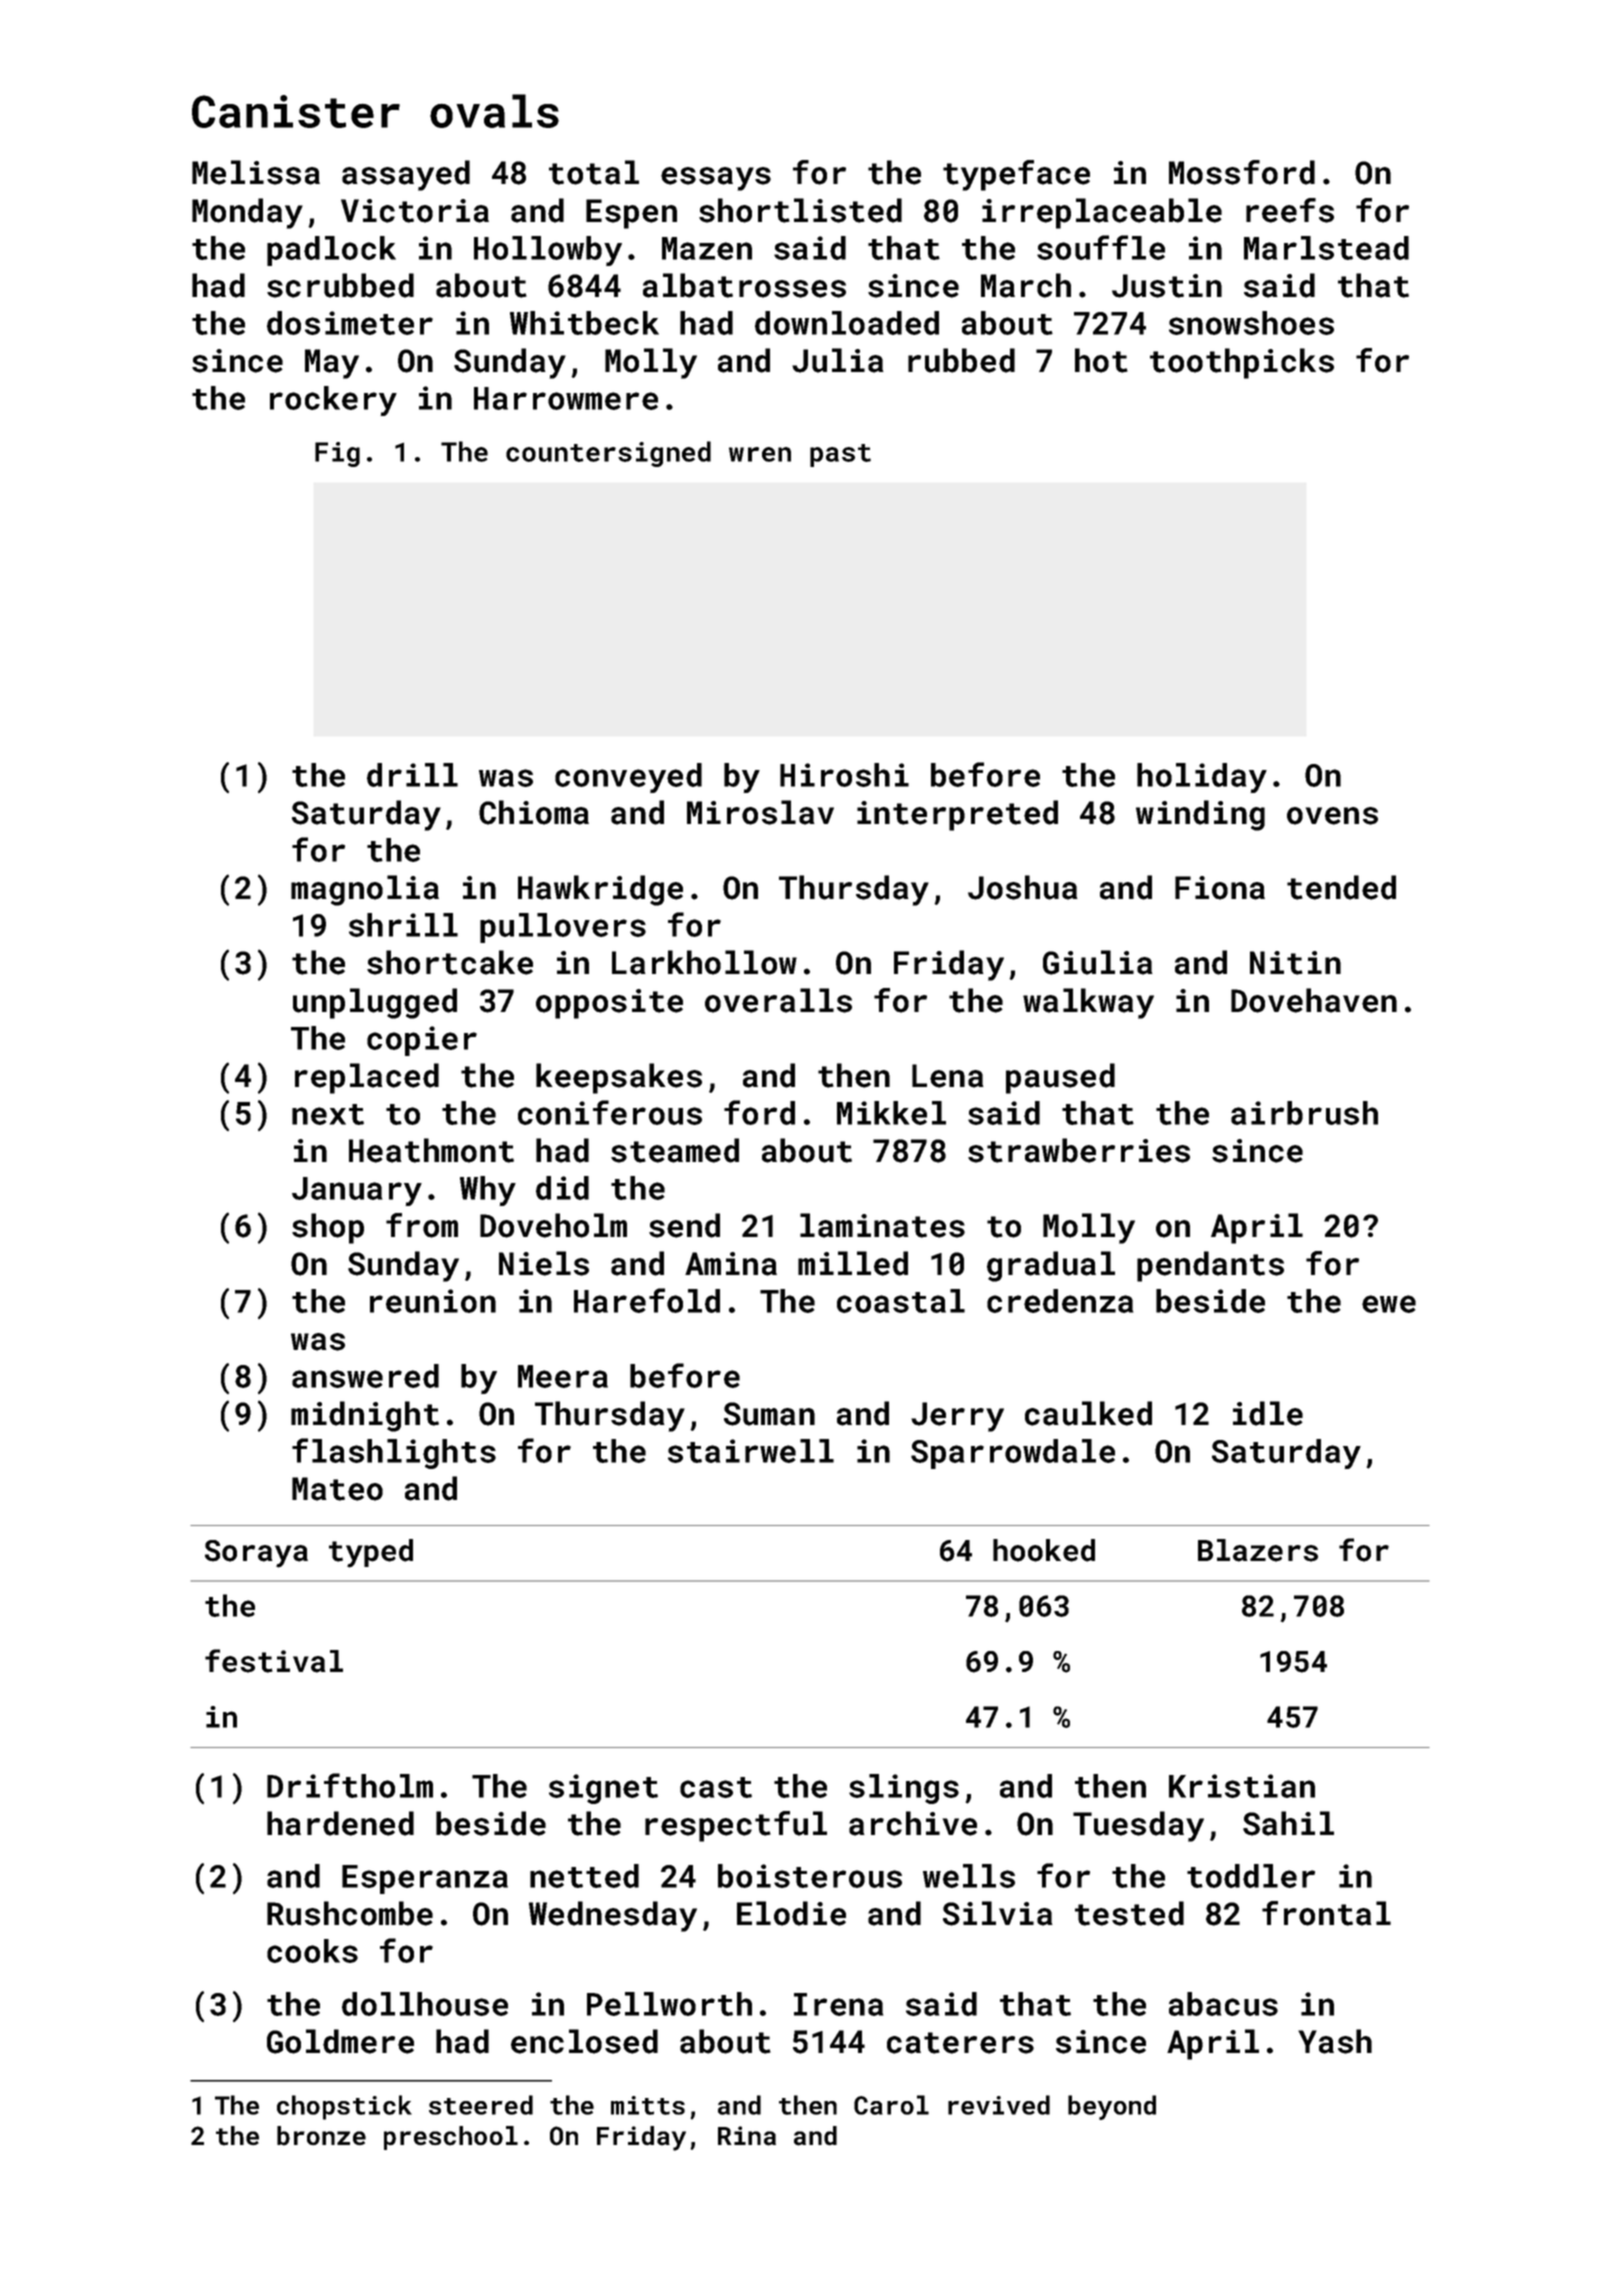 This screenshot has height=2292, width=1620. I want to click on beyond, so click(1112, 2107).
